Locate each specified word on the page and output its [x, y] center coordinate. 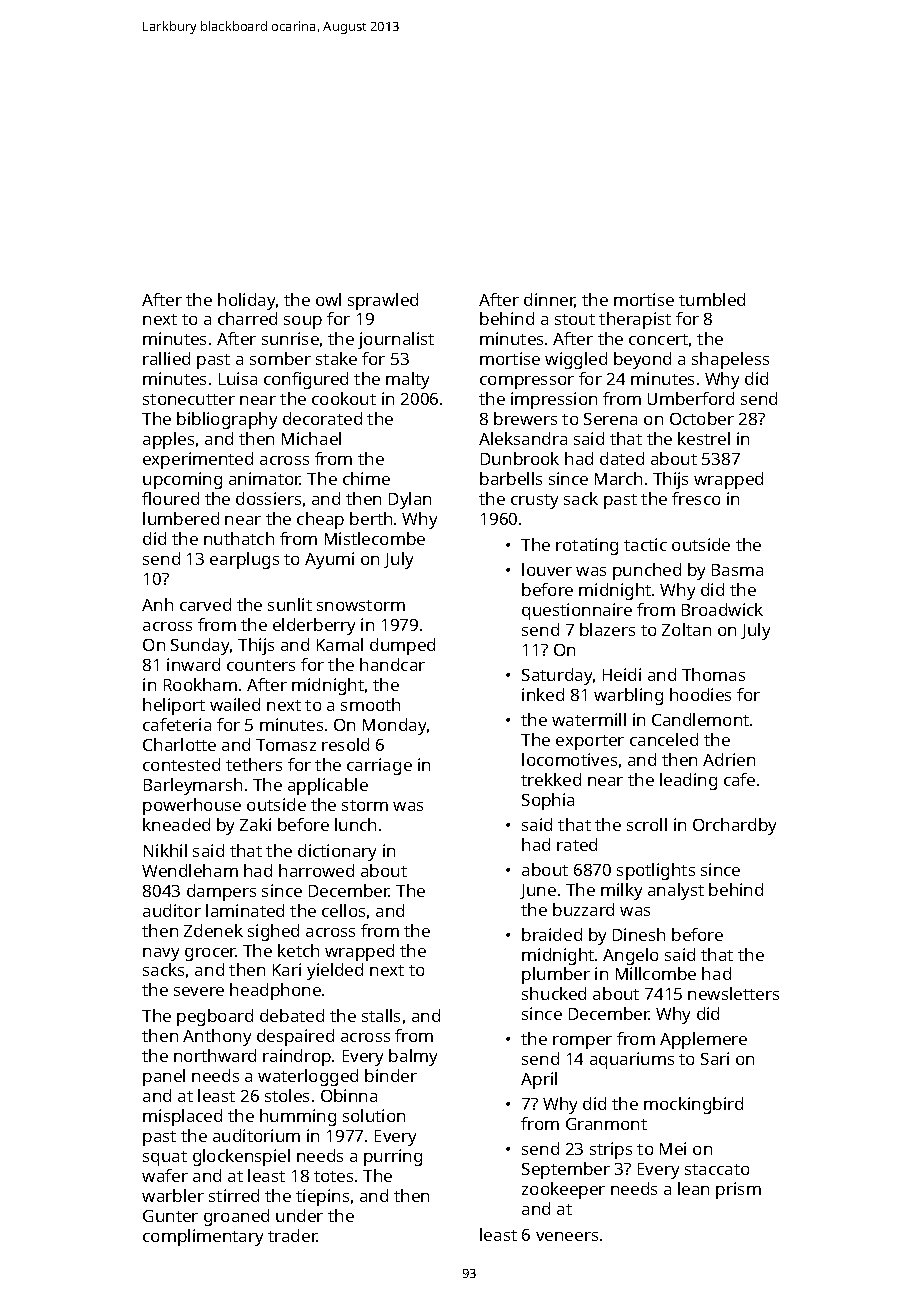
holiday [246, 301]
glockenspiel [241, 1157]
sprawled [383, 301]
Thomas [713, 674]
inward [193, 664]
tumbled [712, 299]
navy [161, 954]
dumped [402, 646]
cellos [343, 910]
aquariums [632, 1060]
